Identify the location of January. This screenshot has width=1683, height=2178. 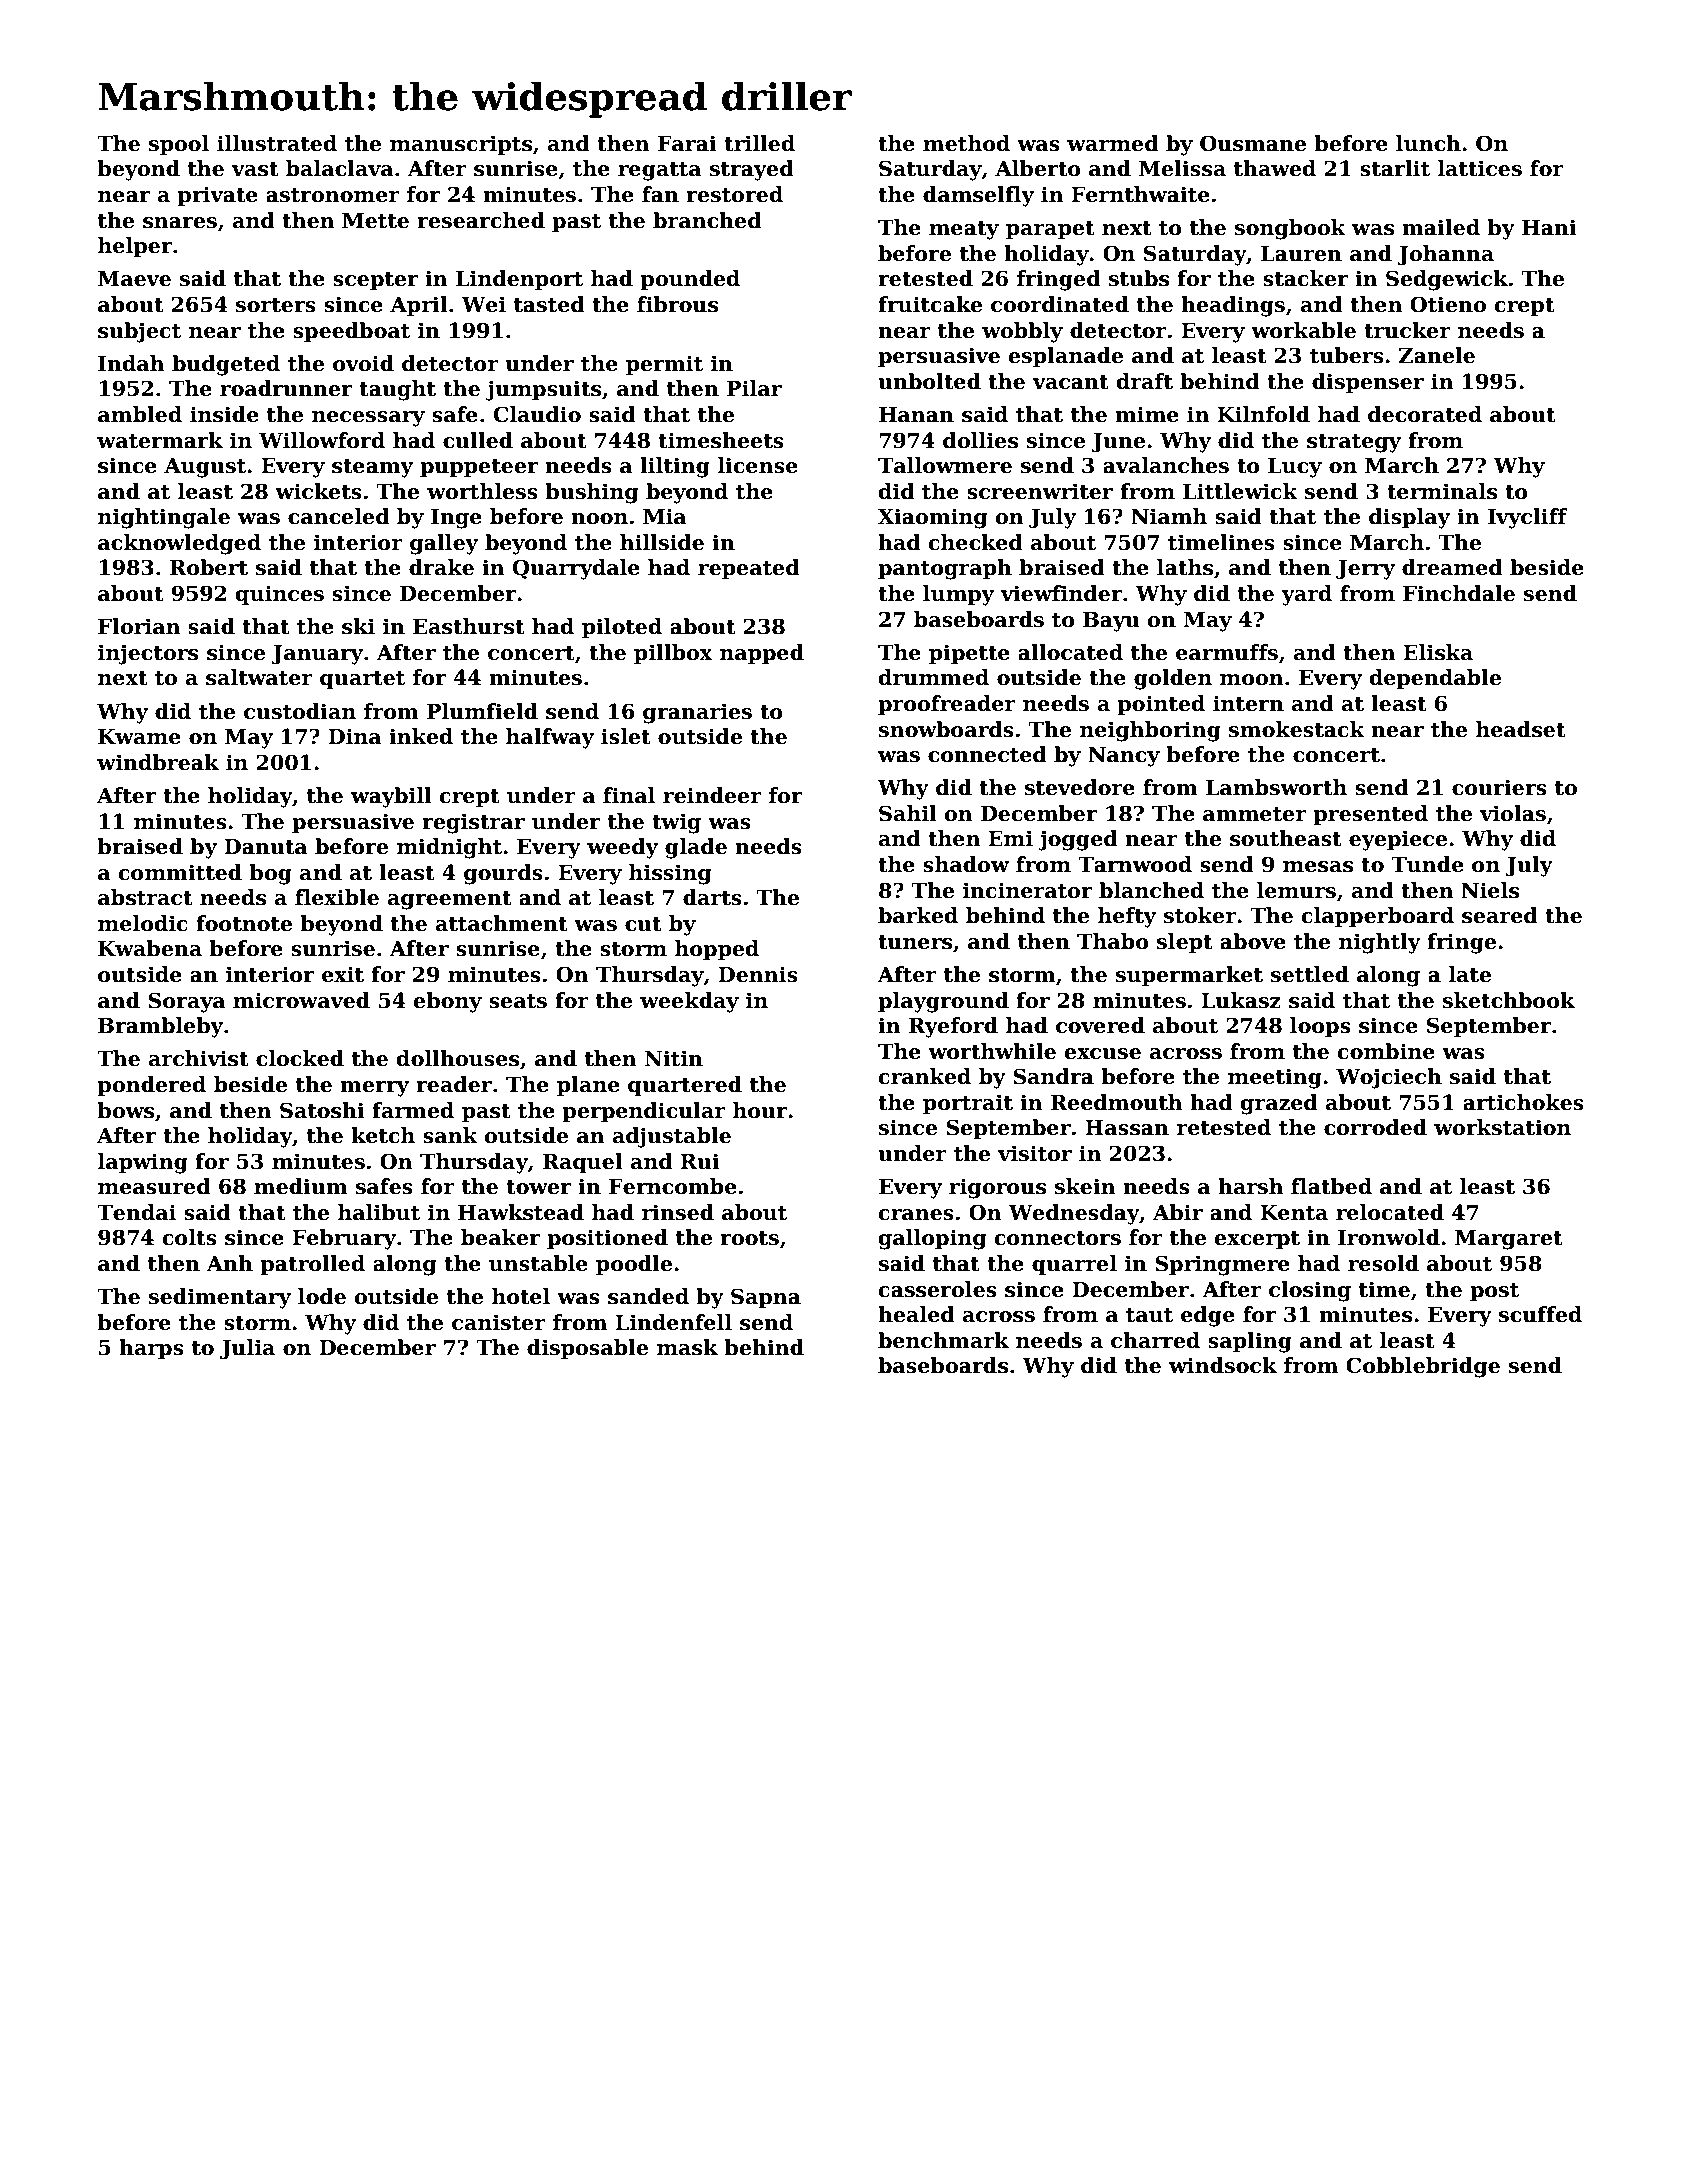
(317, 655).
